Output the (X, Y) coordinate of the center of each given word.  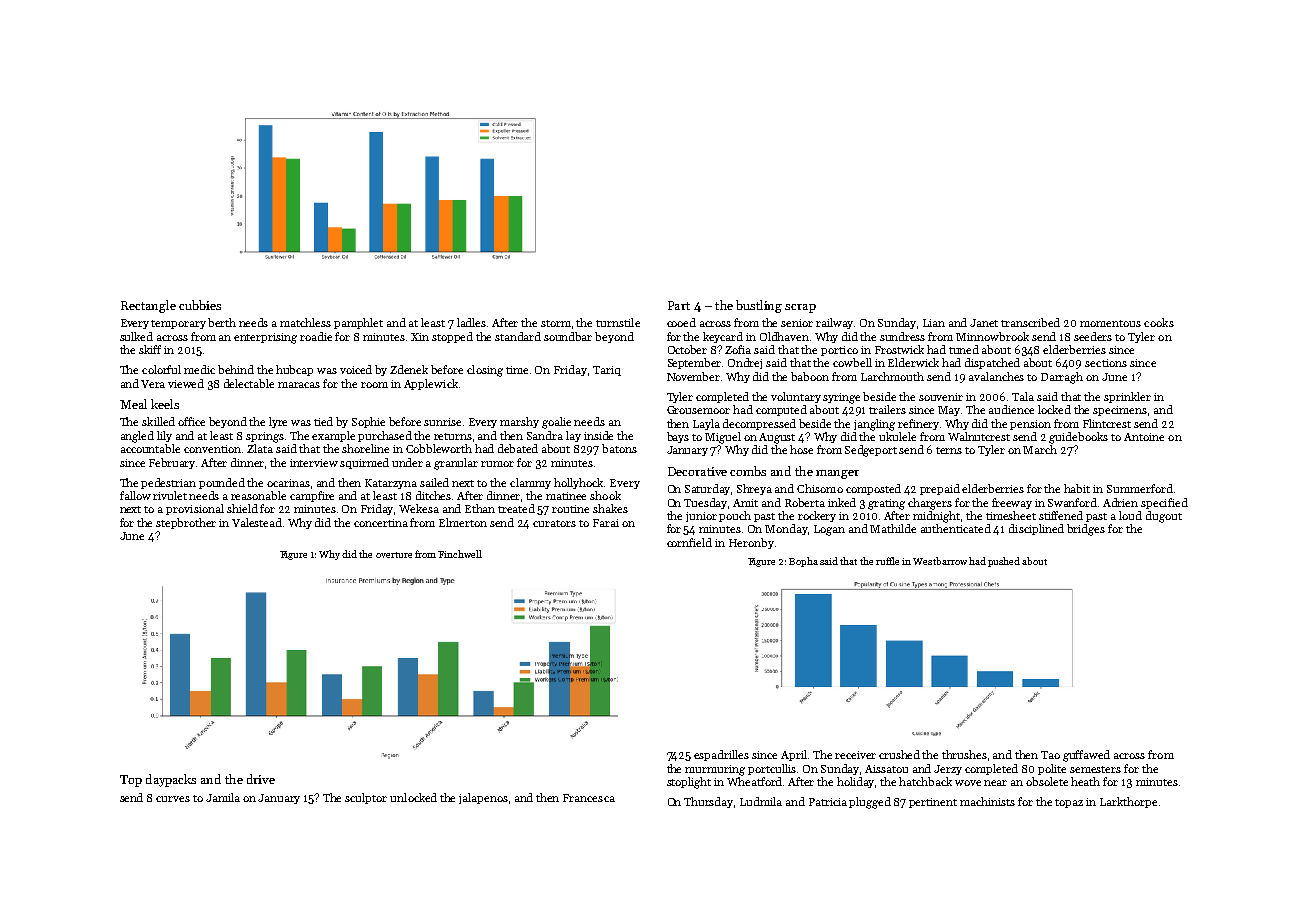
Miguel (723, 438)
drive (261, 779)
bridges (1086, 530)
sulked (136, 336)
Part (679, 305)
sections (1106, 363)
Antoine (1144, 437)
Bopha (803, 562)
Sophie (368, 422)
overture (394, 555)
